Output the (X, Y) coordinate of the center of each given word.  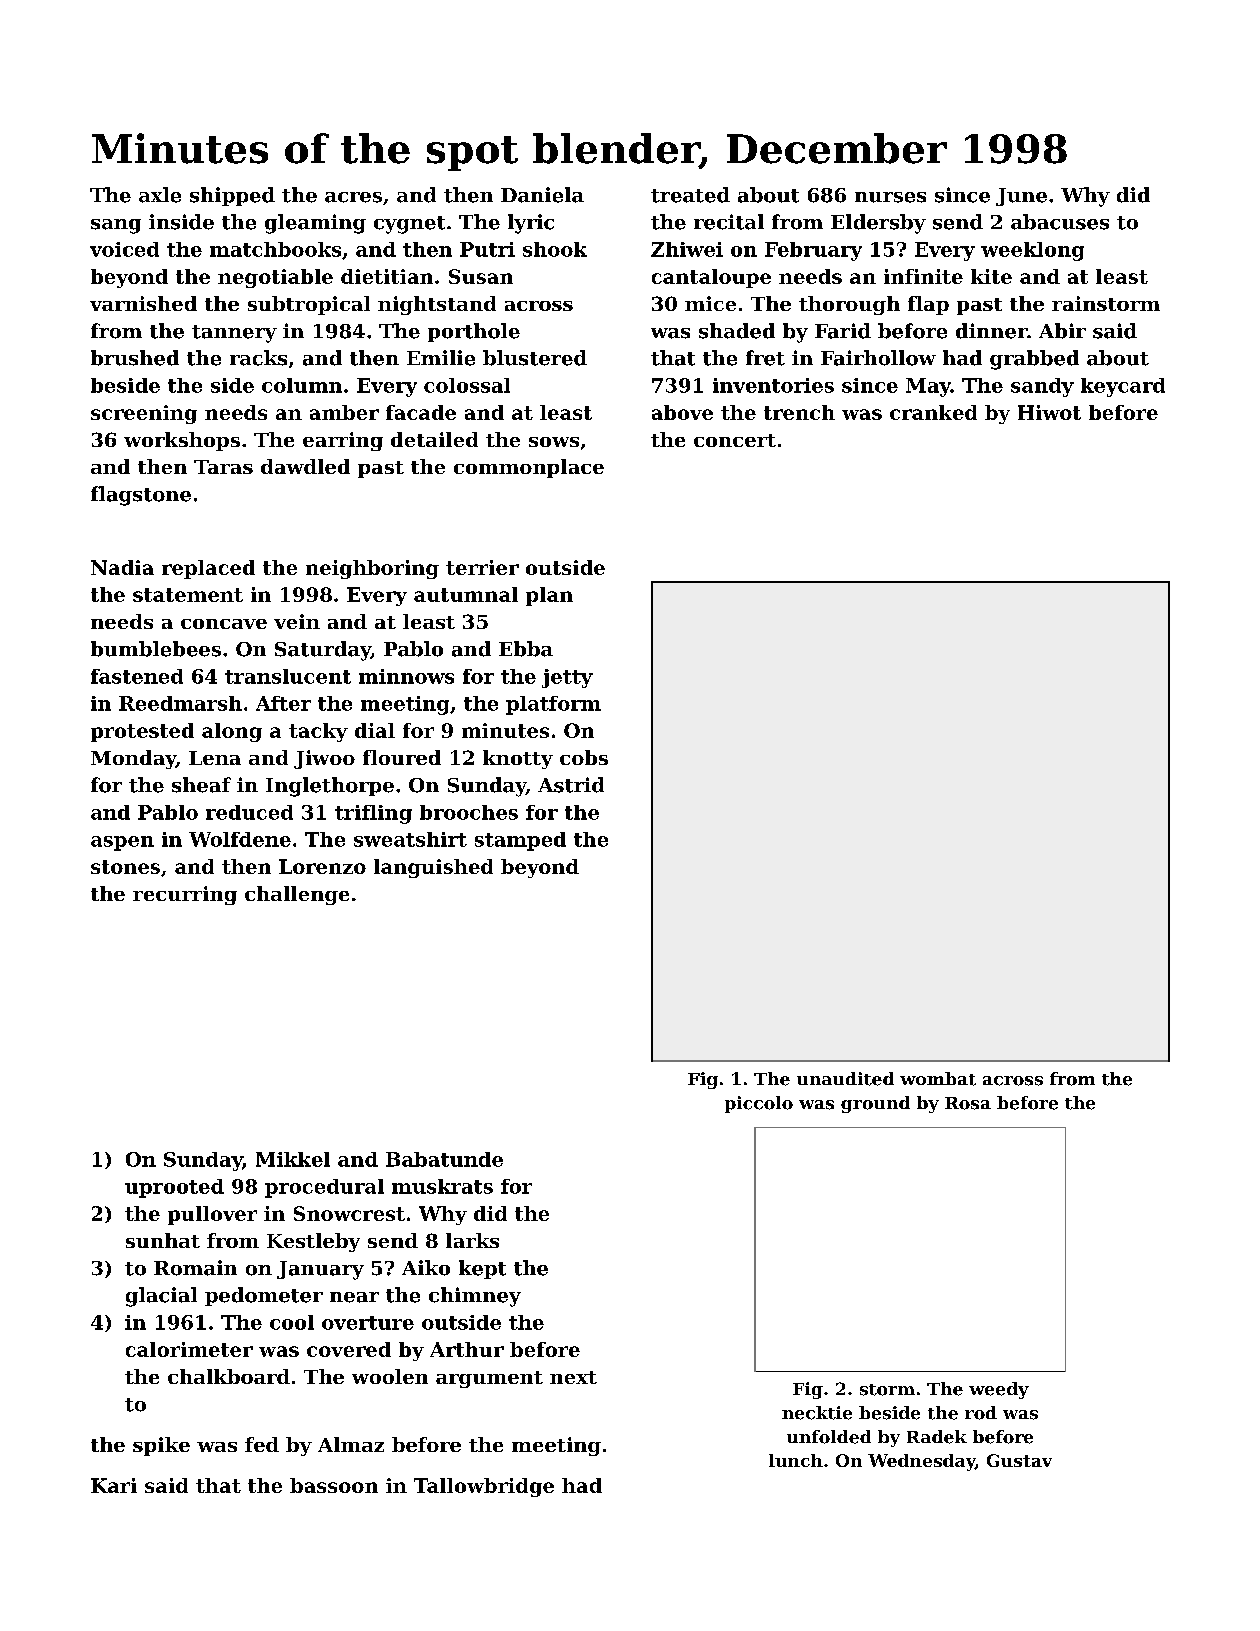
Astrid (571, 785)
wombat (938, 1079)
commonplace (529, 468)
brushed (135, 358)
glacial (161, 1297)
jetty (567, 678)
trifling (373, 814)
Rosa (968, 1103)
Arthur (467, 1349)
